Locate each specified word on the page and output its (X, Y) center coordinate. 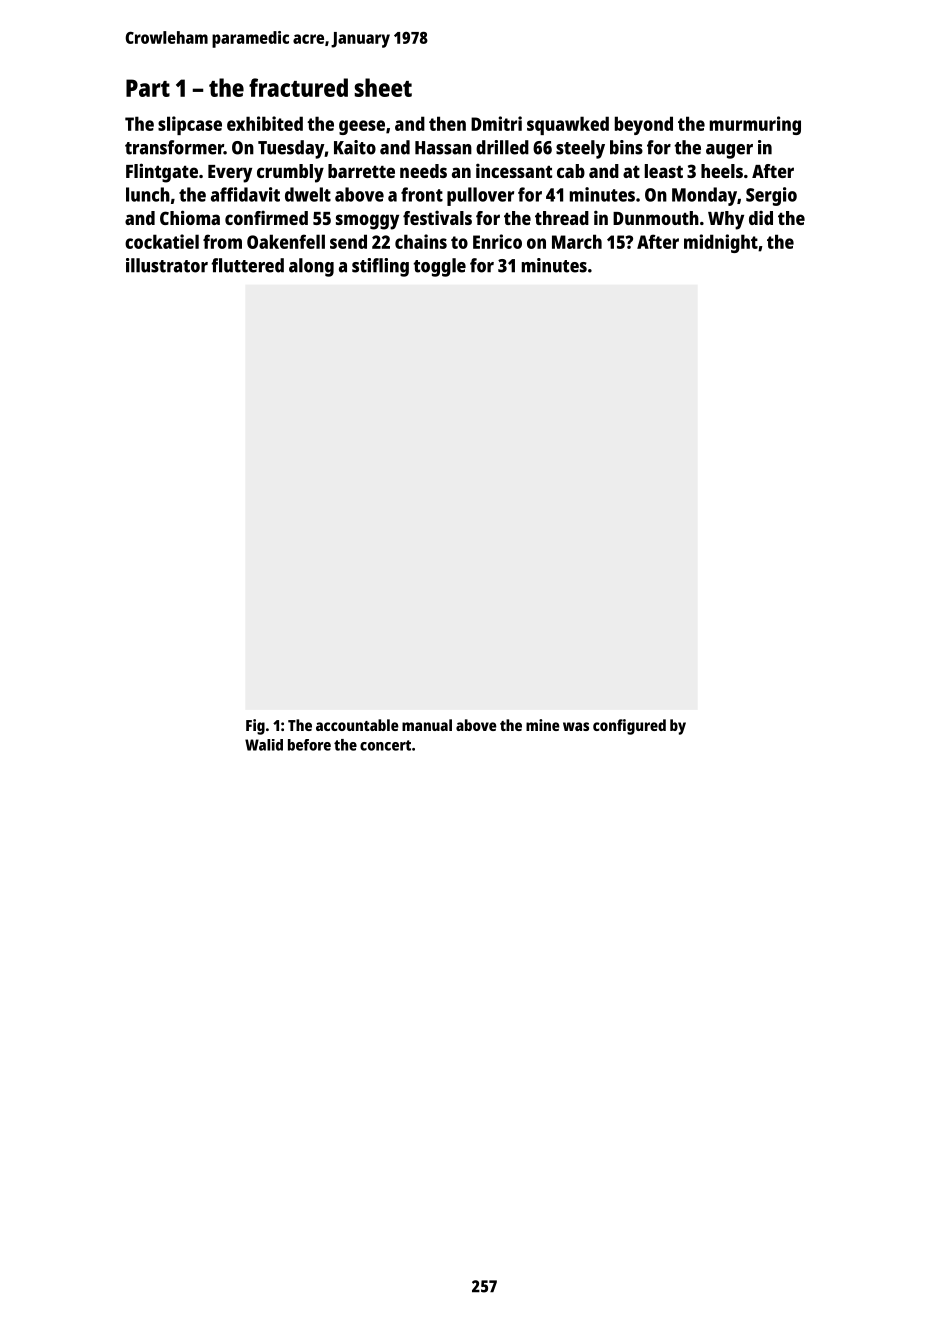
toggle (439, 267)
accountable (357, 725)
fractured (298, 87)
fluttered (247, 265)
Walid (264, 745)
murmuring (755, 125)
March (577, 241)
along (311, 267)
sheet (383, 87)
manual (427, 725)
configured (629, 727)
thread (562, 218)
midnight (721, 243)
